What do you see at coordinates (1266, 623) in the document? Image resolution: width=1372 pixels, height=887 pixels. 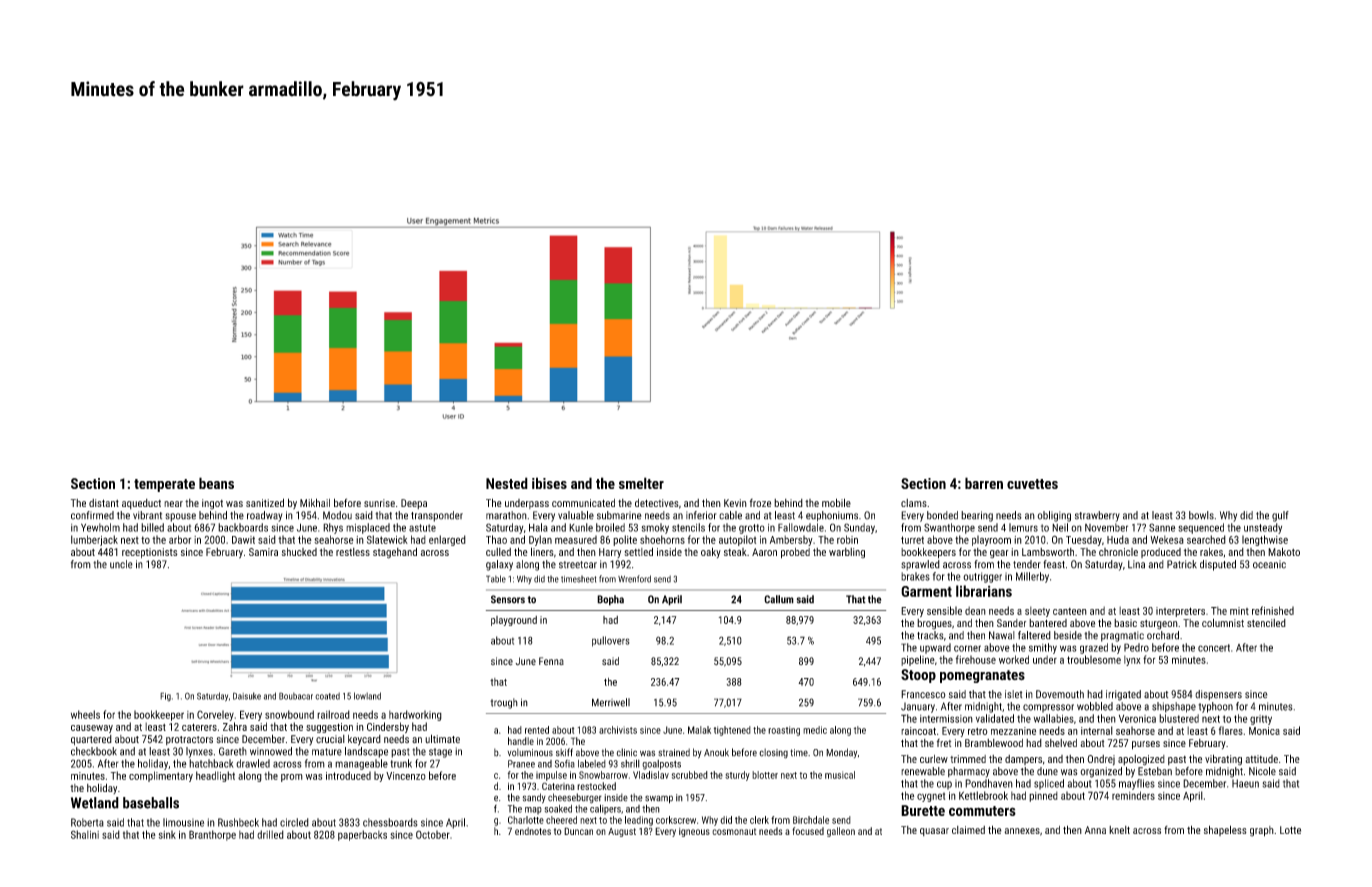 I see `stenciled` at bounding box center [1266, 623].
